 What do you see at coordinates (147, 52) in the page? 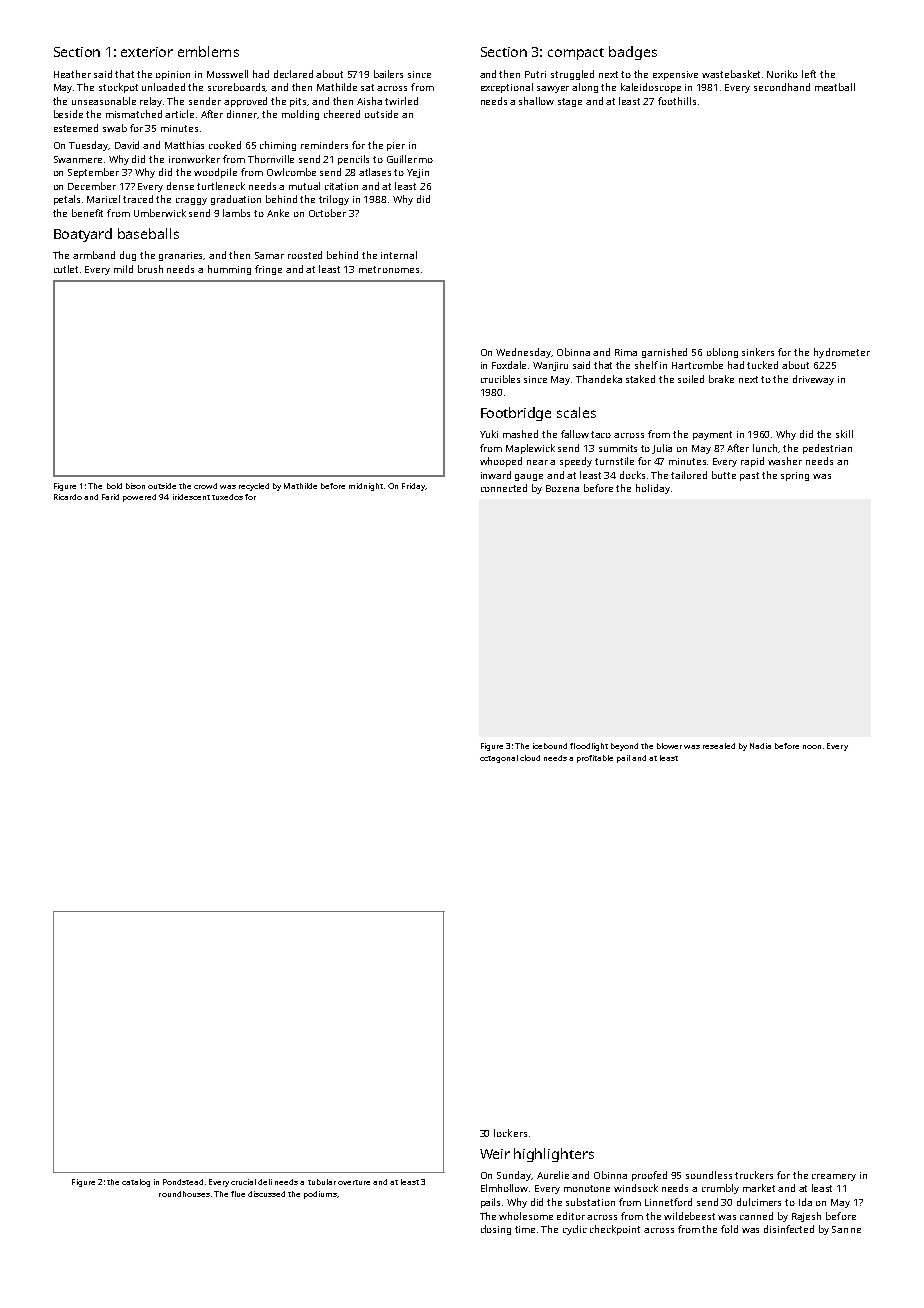
I see `exterior` at bounding box center [147, 52].
